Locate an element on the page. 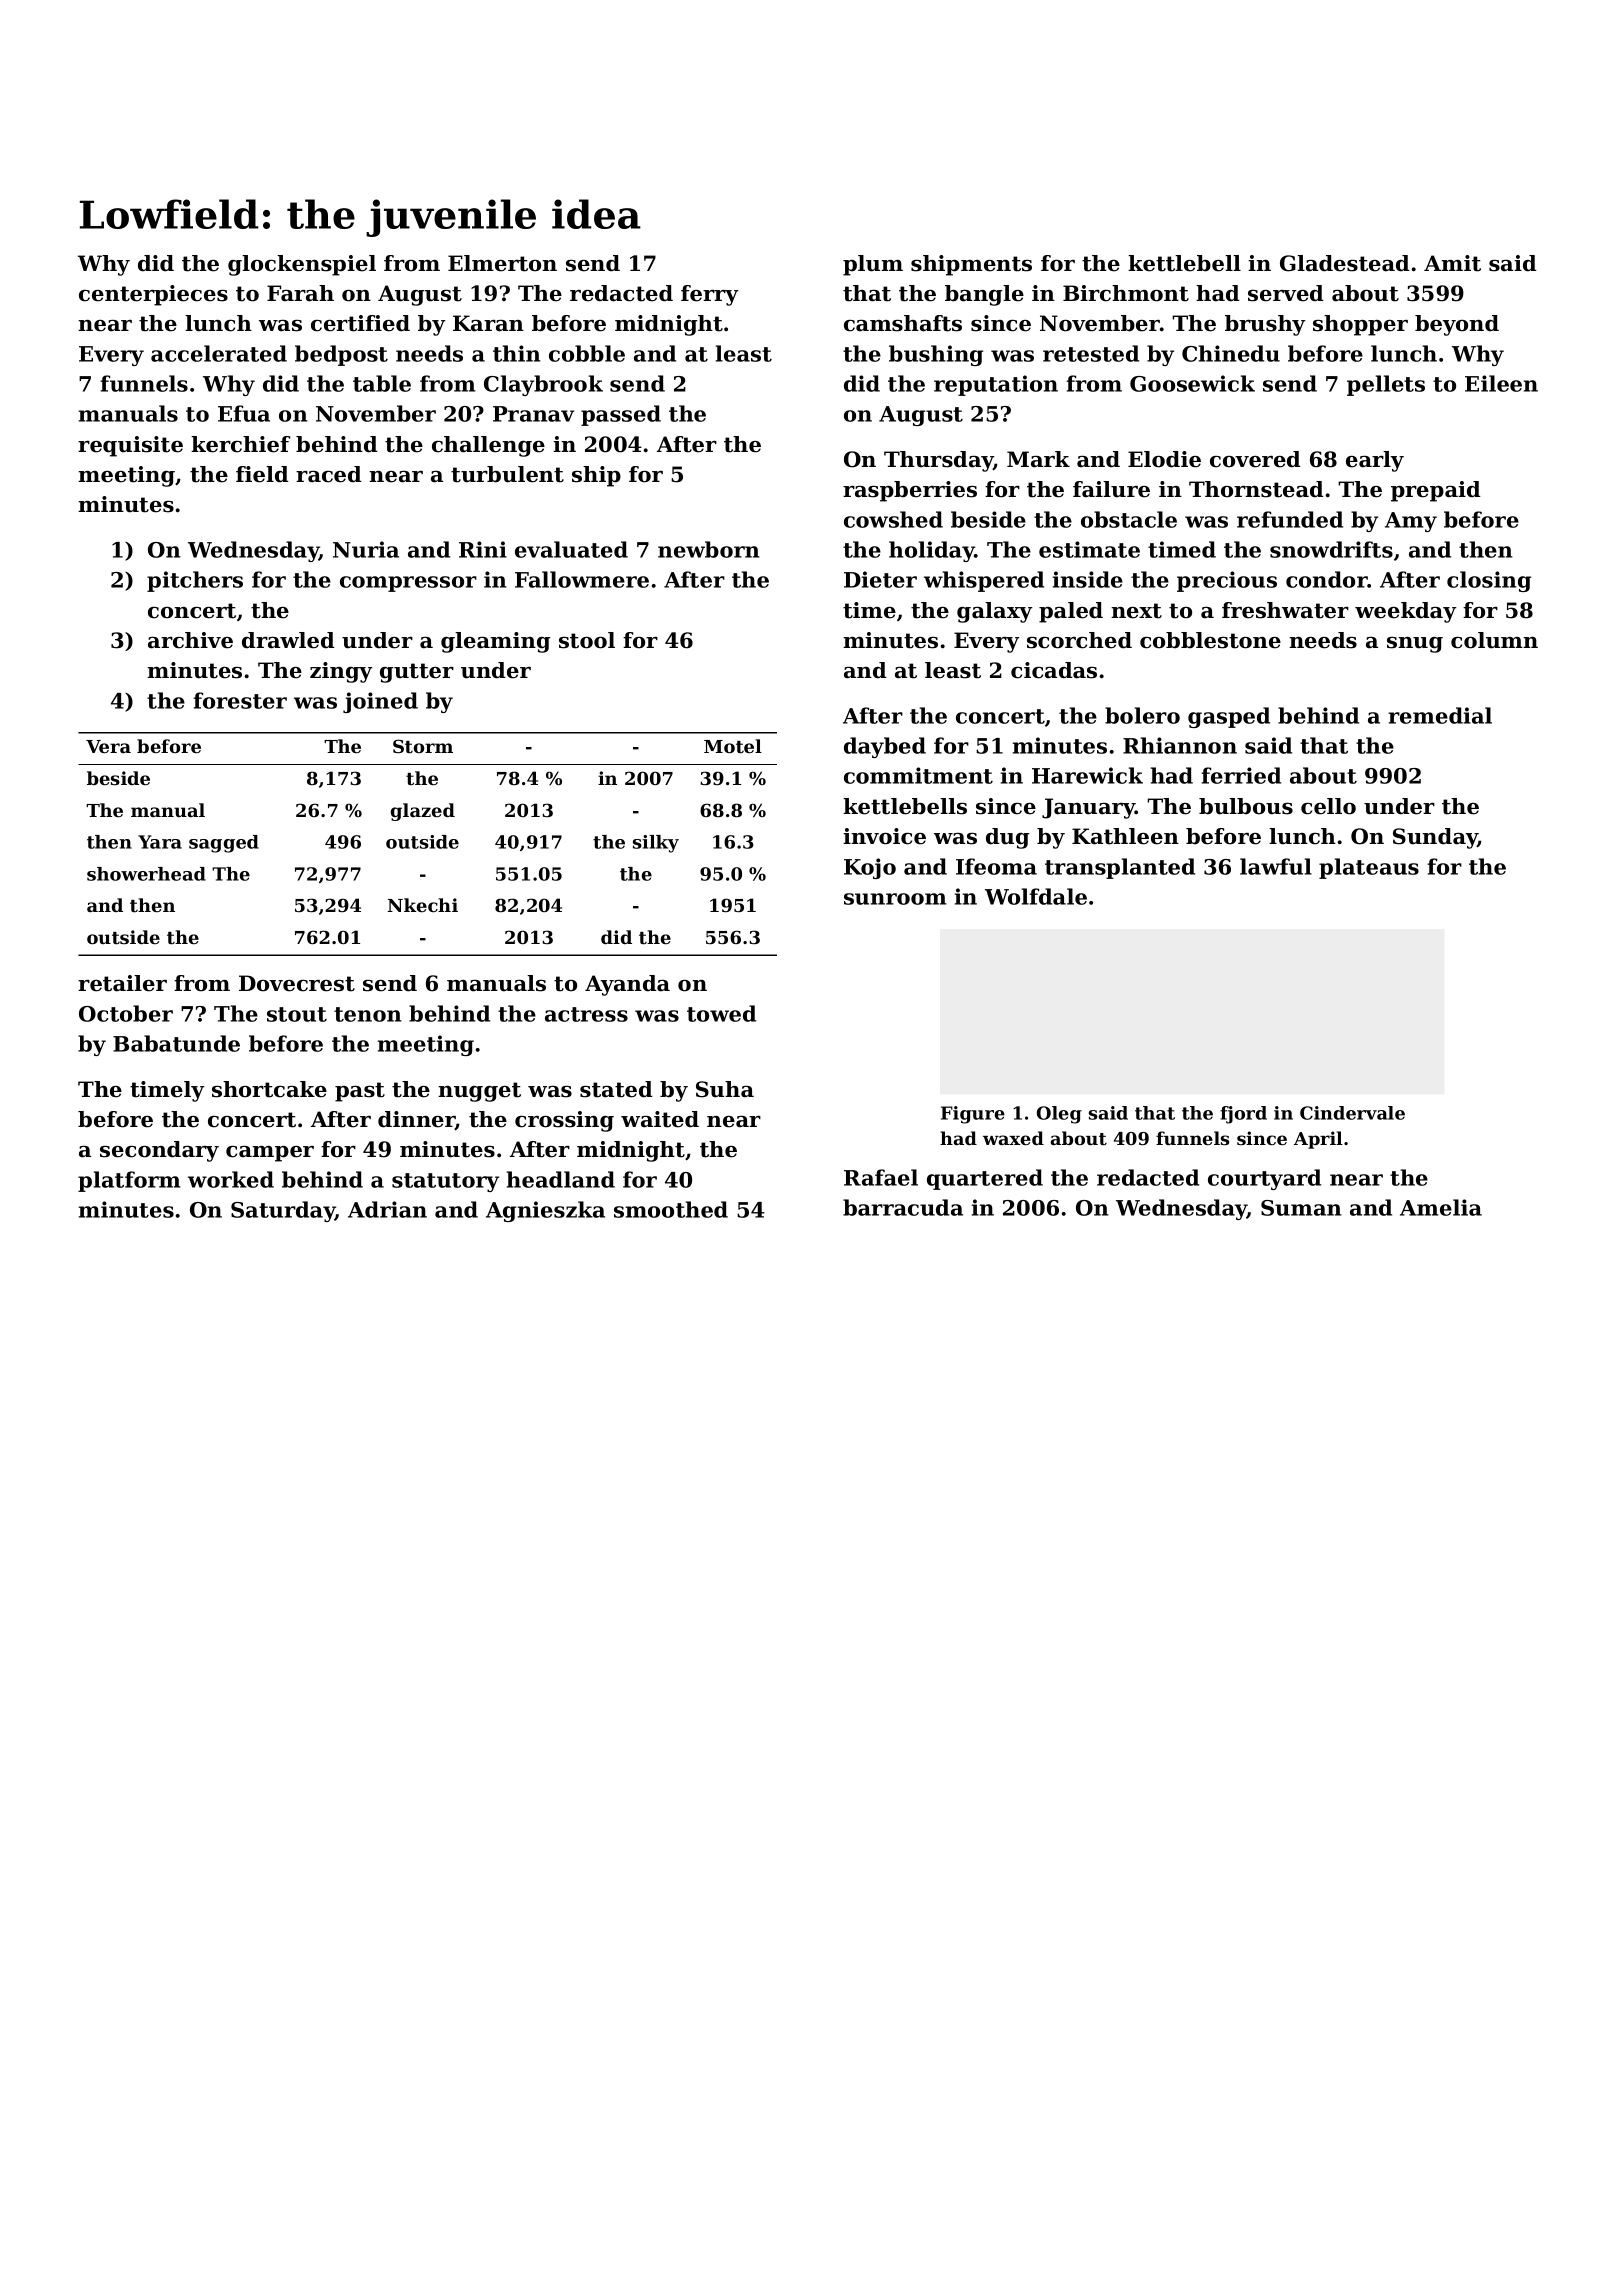  Amit is located at coordinates (1452, 263).
